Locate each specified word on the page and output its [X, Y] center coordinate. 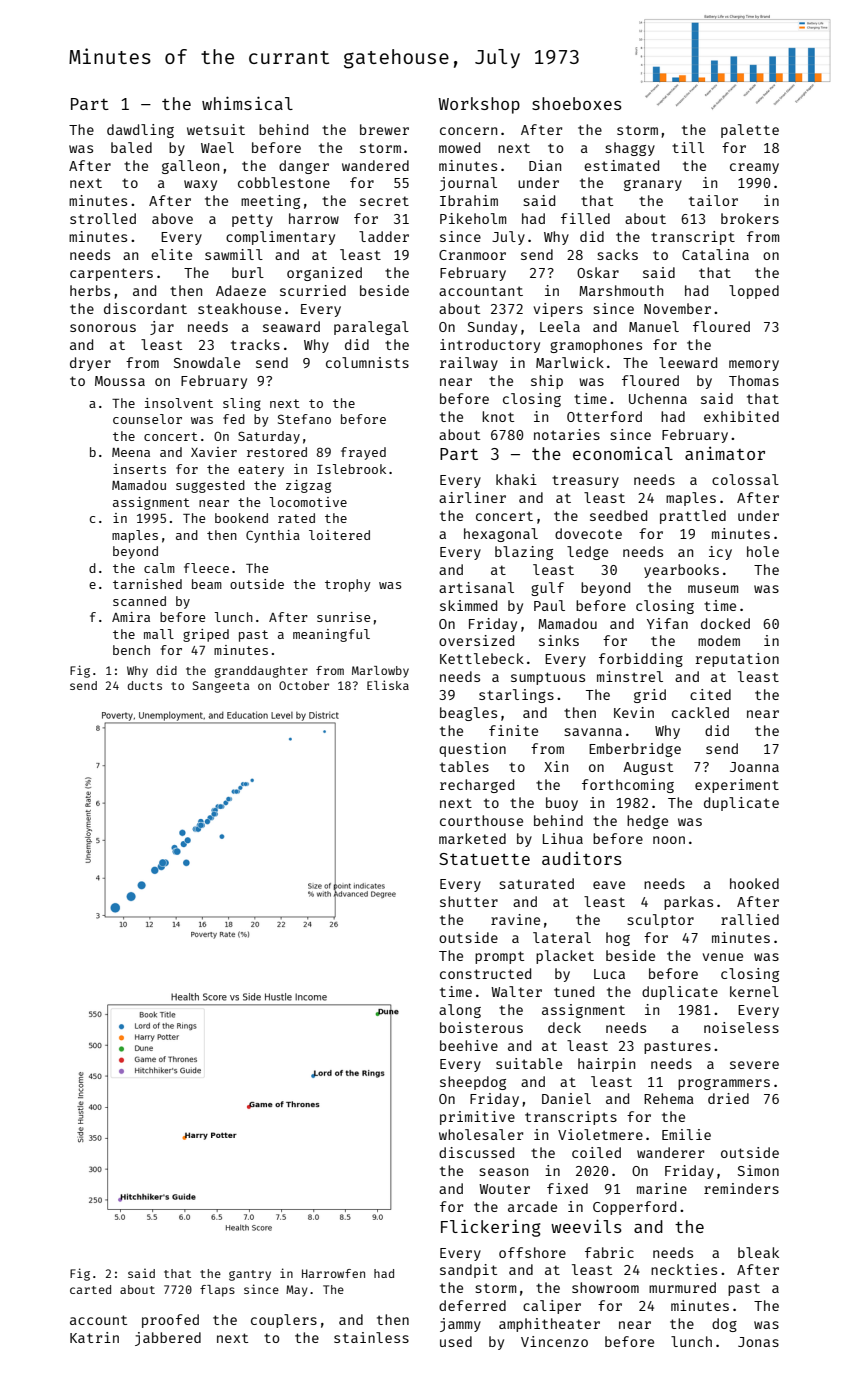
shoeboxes [577, 103]
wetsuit [216, 129]
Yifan [667, 623]
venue [723, 957]
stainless [371, 1337]
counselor [147, 419]
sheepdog [473, 1083]
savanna [593, 732]
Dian [545, 165]
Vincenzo [554, 1341]
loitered [339, 535]
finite [513, 730]
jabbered [168, 1339]
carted [90, 1289]
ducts [145, 685]
